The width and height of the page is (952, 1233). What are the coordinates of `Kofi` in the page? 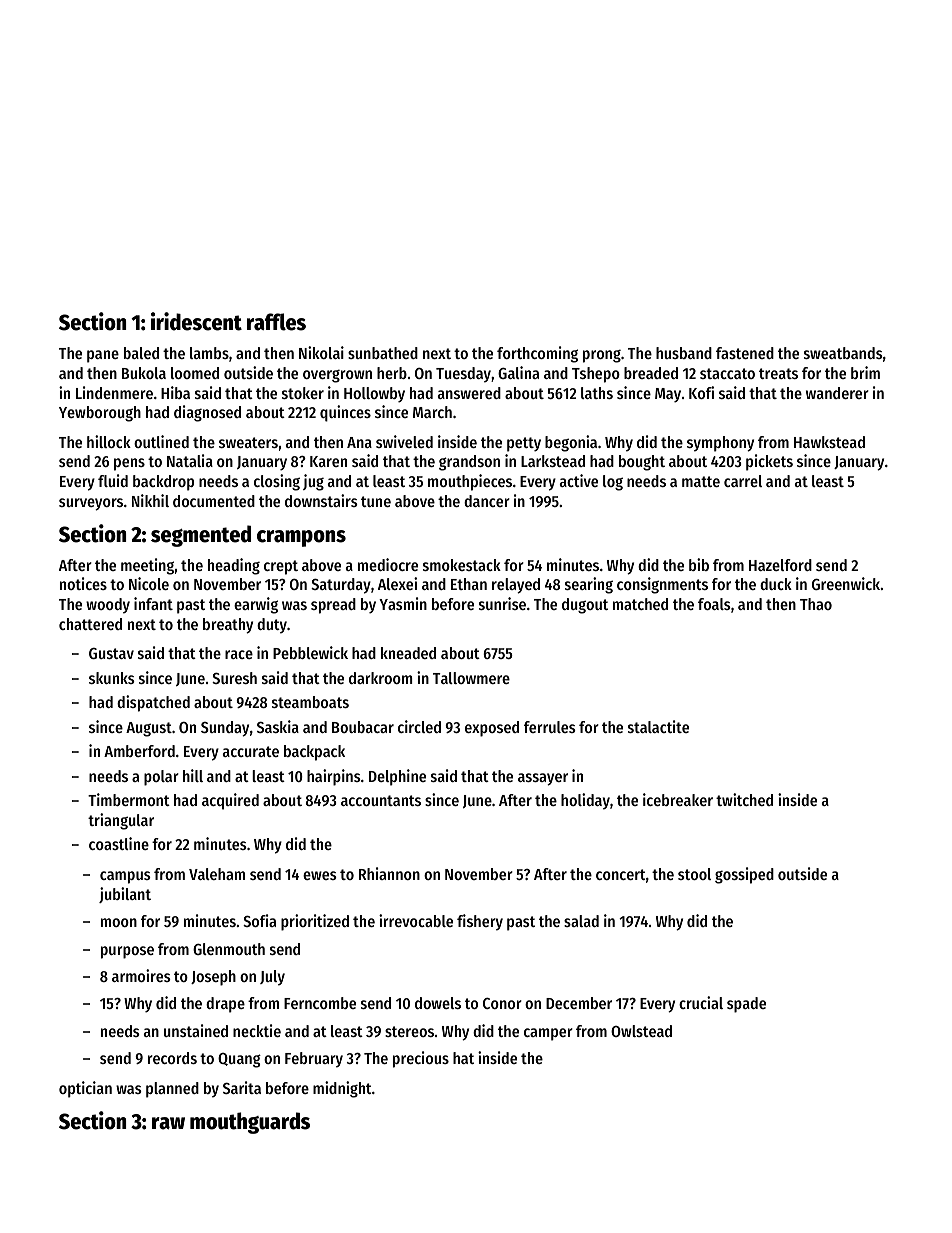 It's located at (701, 392).
